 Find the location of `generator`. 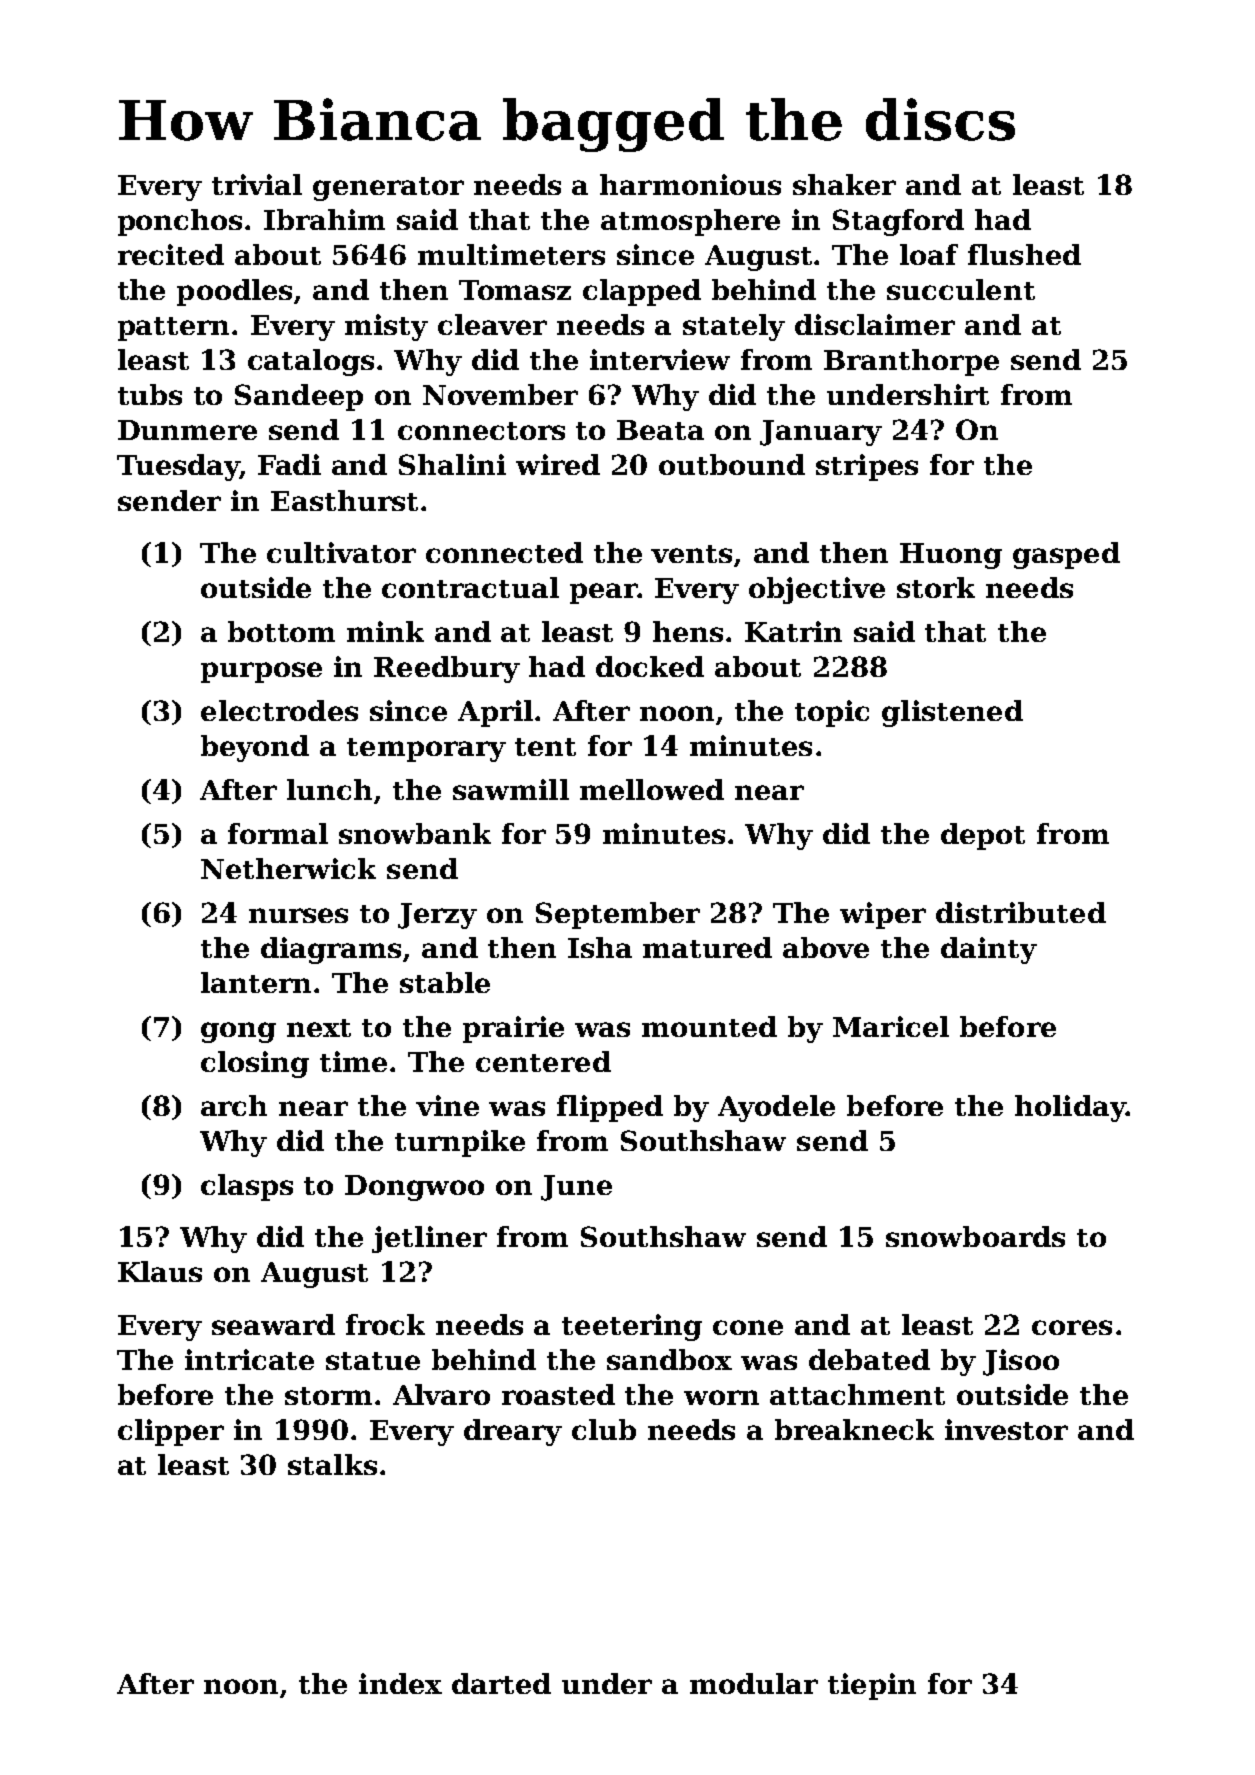

generator is located at coordinates (388, 189).
